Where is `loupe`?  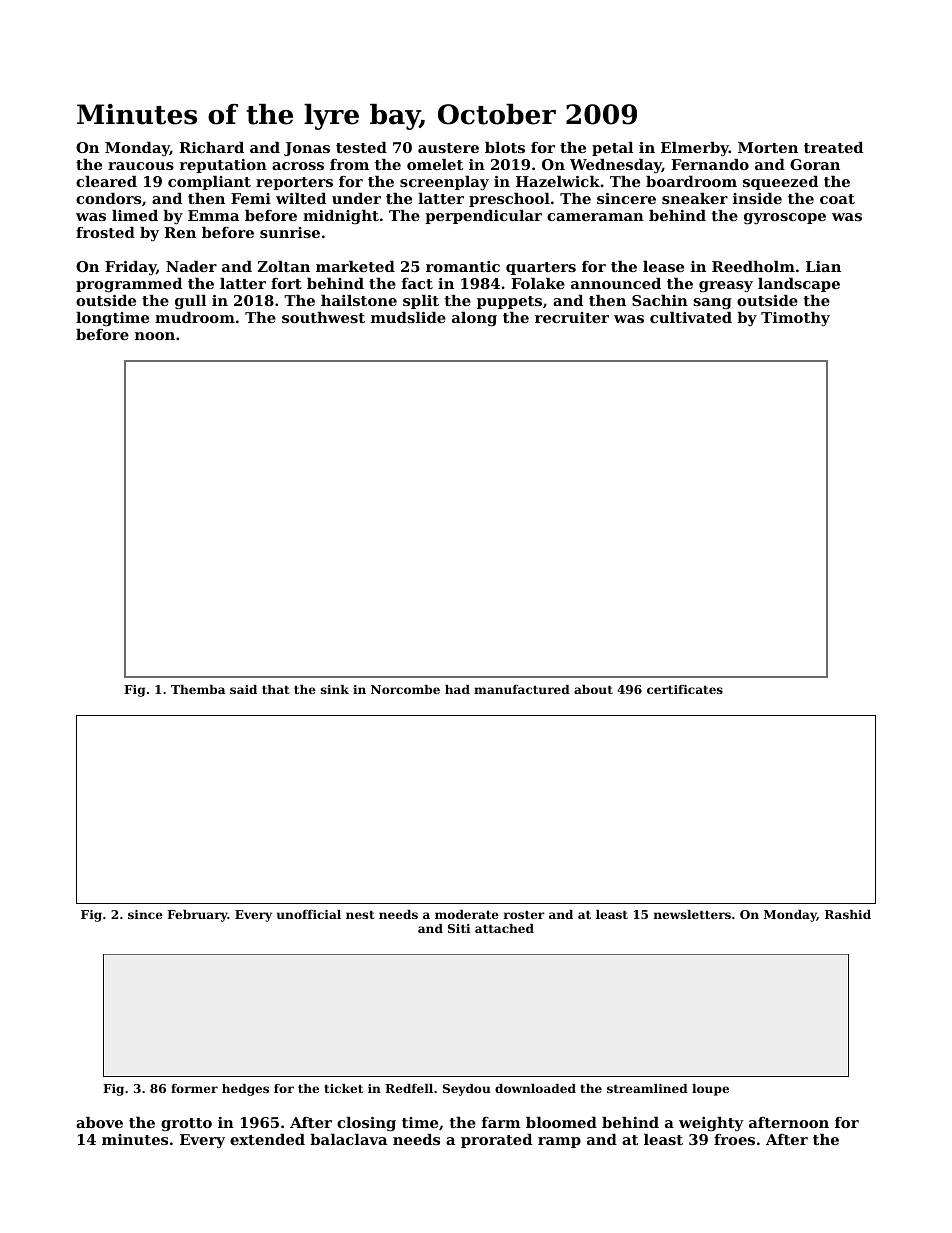
loupe is located at coordinates (710, 1090).
